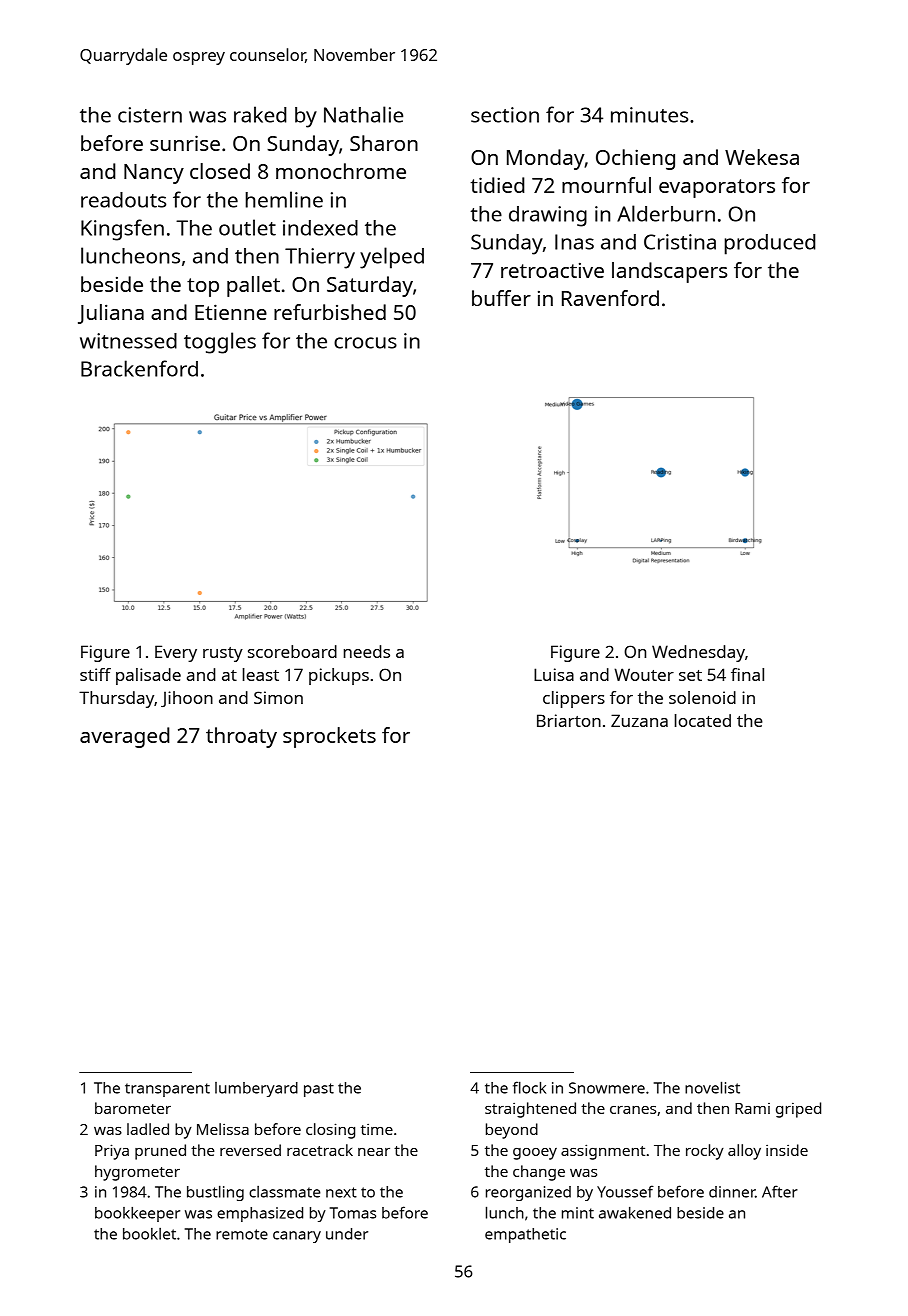 This screenshot has width=908, height=1316. What do you see at coordinates (635, 1213) in the screenshot?
I see `awakened` at bounding box center [635, 1213].
